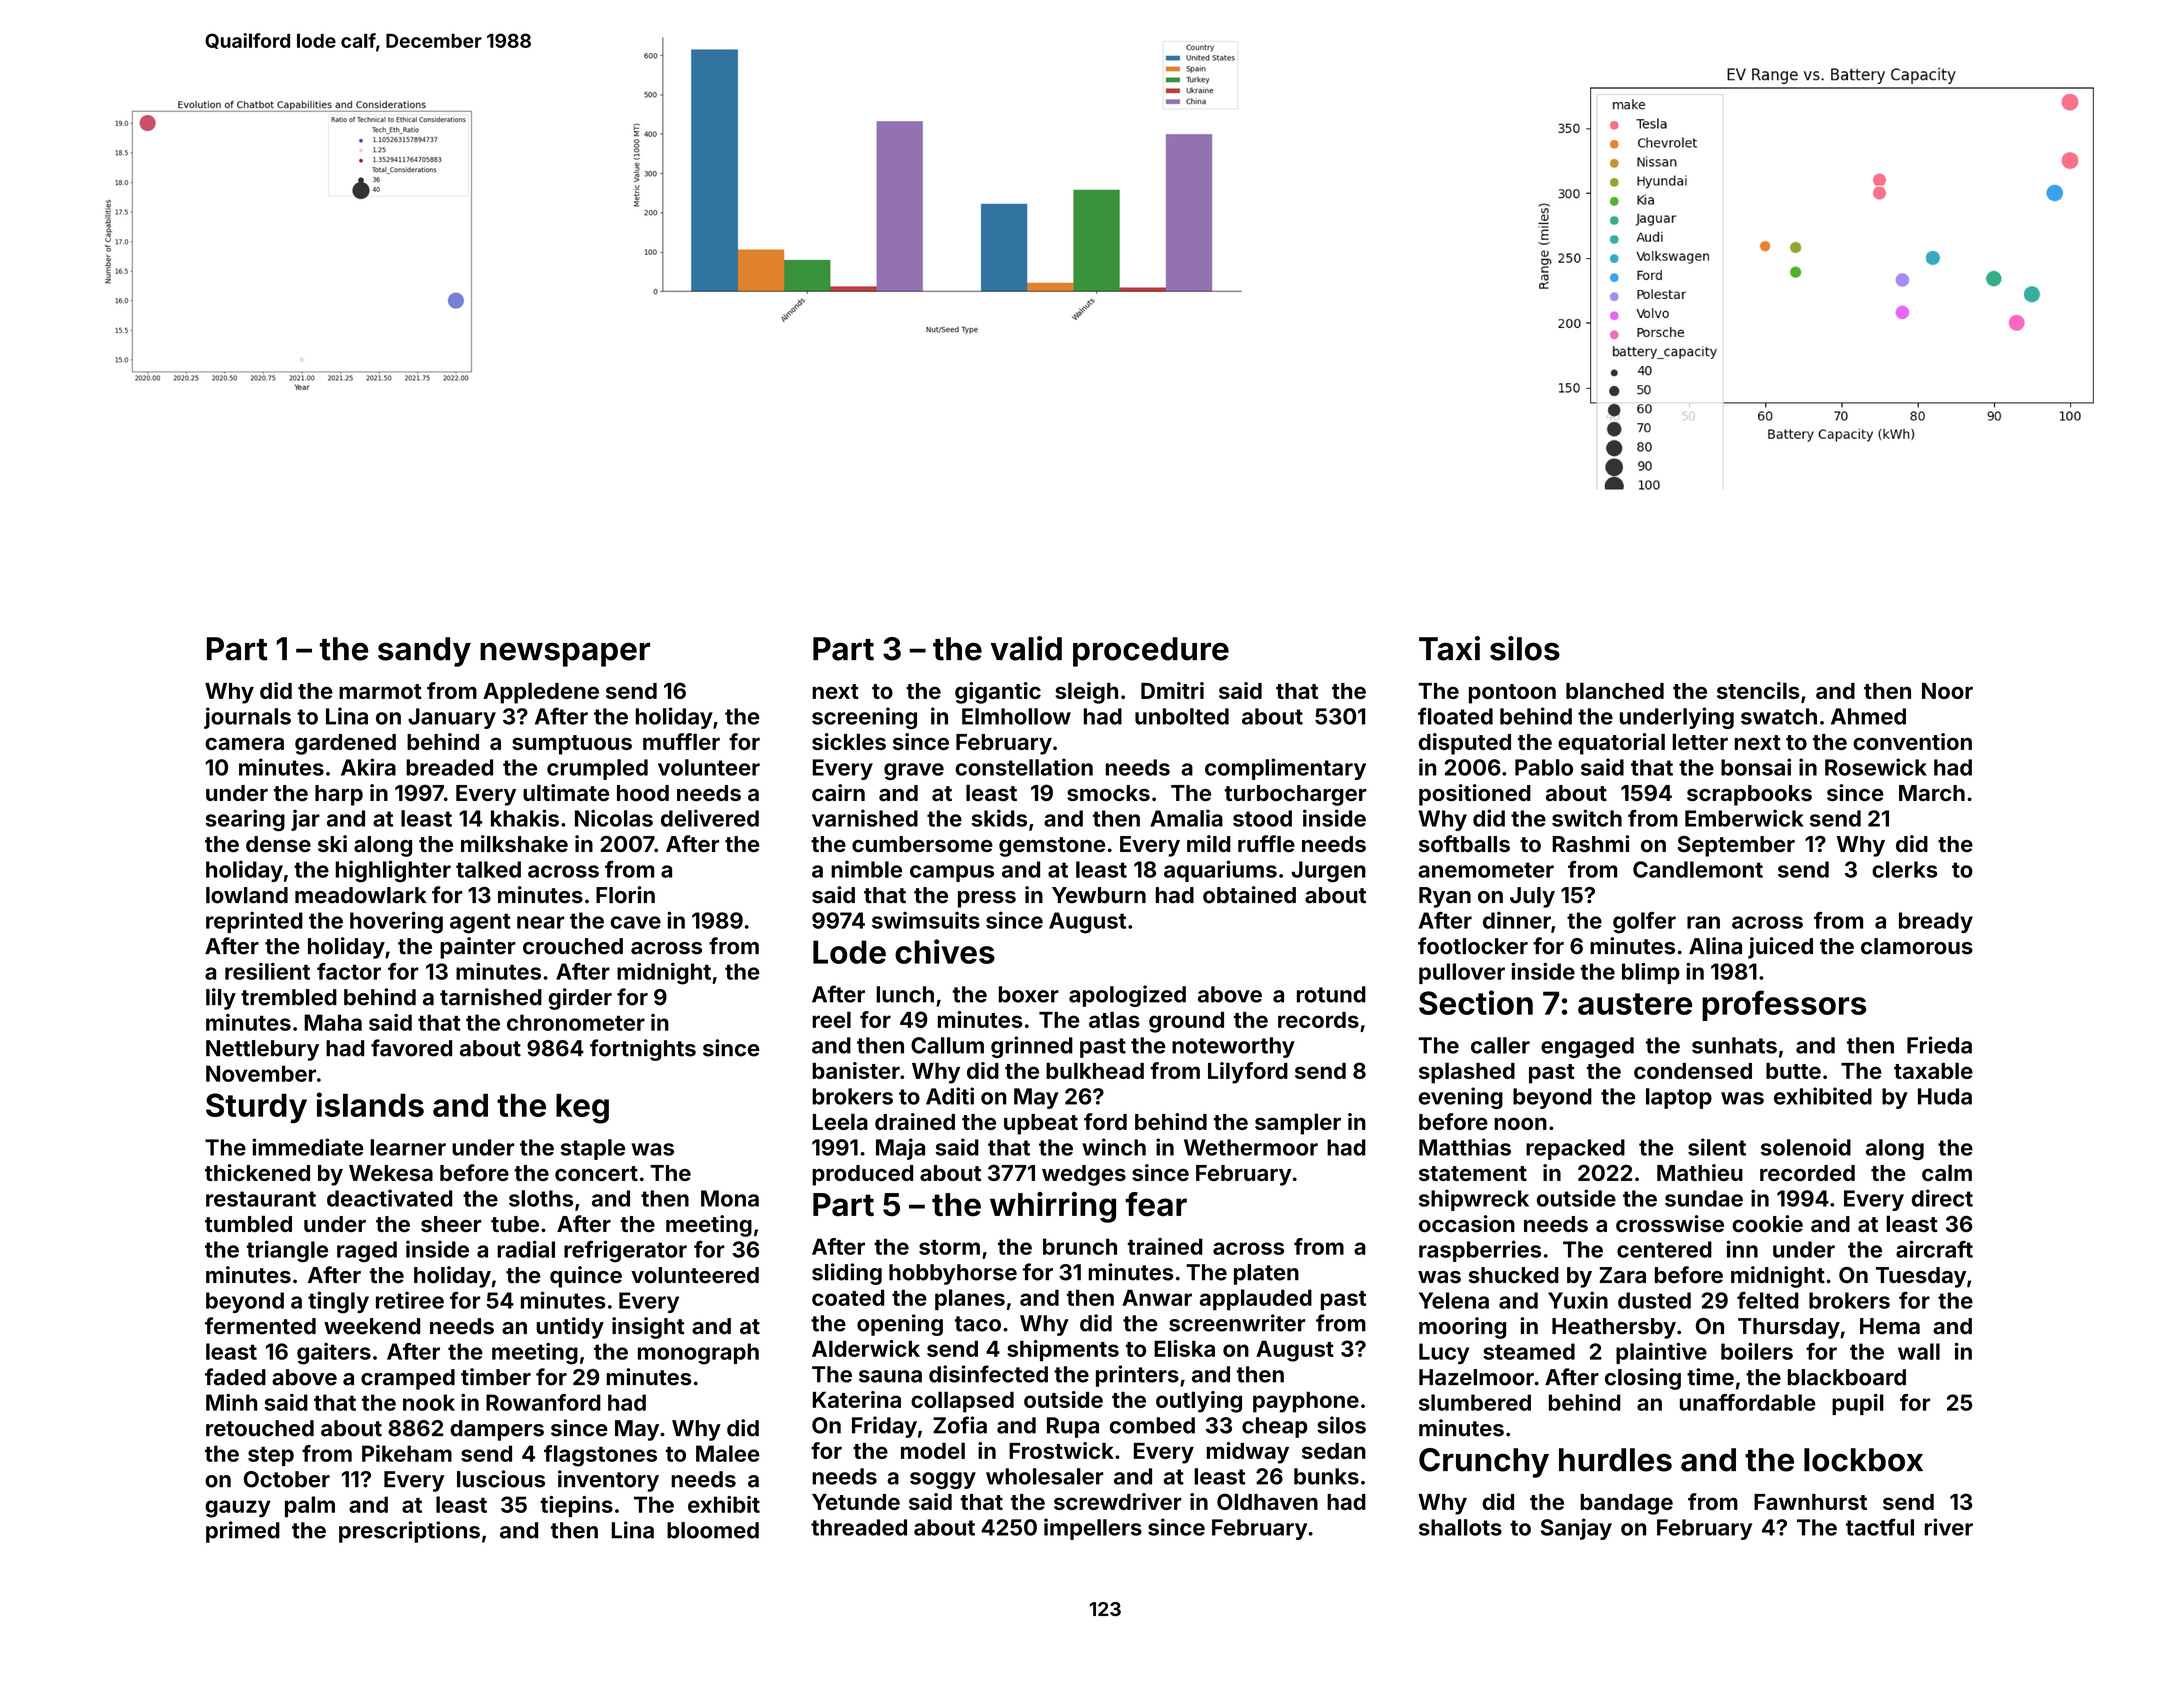 The width and height of the image is (2178, 1683). Describe the element at coordinates (1947, 691) in the image. I see `Noor` at that location.
